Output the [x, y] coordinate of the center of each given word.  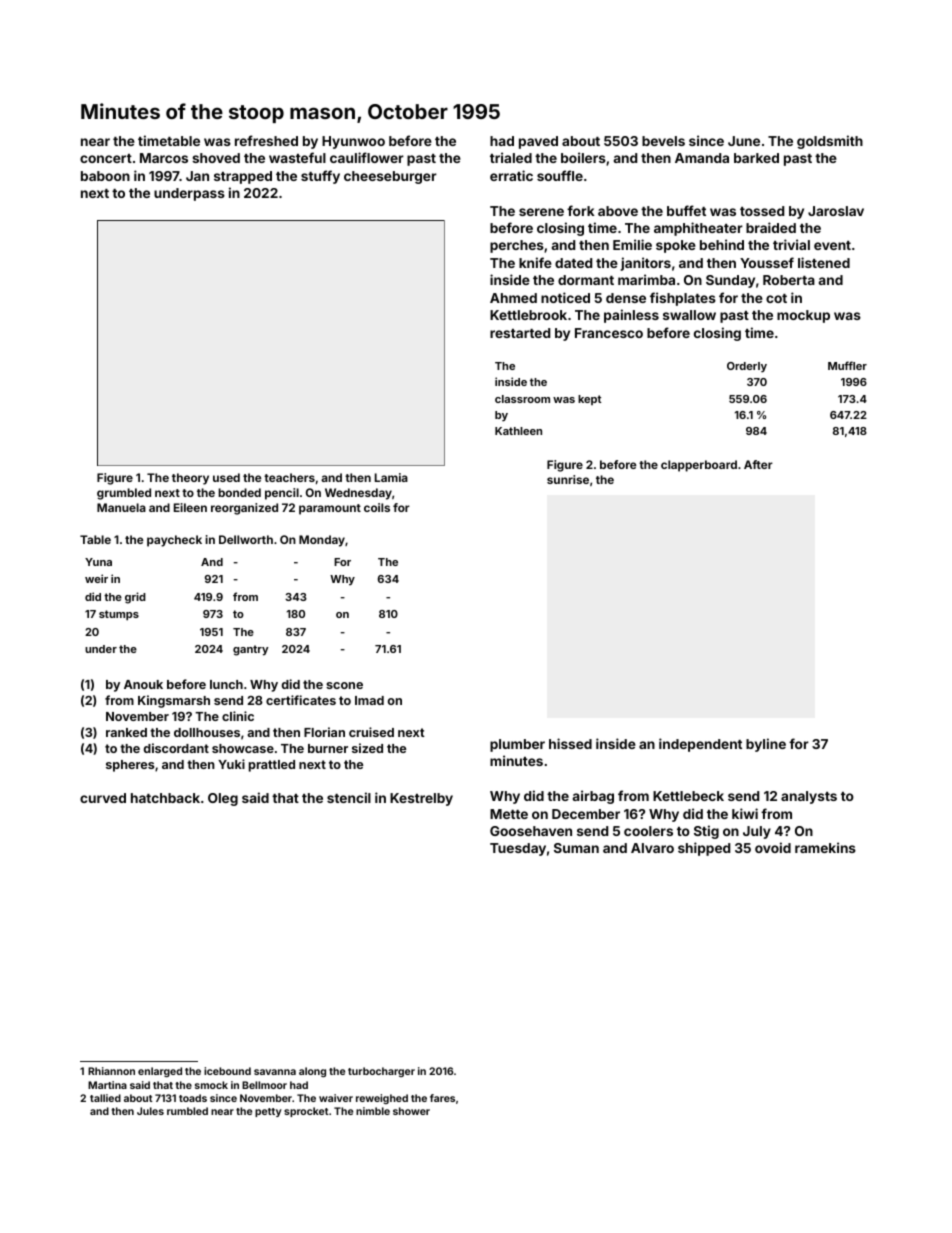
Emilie [632, 244]
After [758, 464]
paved [538, 142]
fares [442, 1098]
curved [103, 798]
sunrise [568, 479]
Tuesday [518, 849]
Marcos [164, 158]
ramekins [825, 847]
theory [190, 479]
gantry [251, 650]
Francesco [609, 333]
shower [411, 1111]
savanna [275, 1072]
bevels [663, 141]
